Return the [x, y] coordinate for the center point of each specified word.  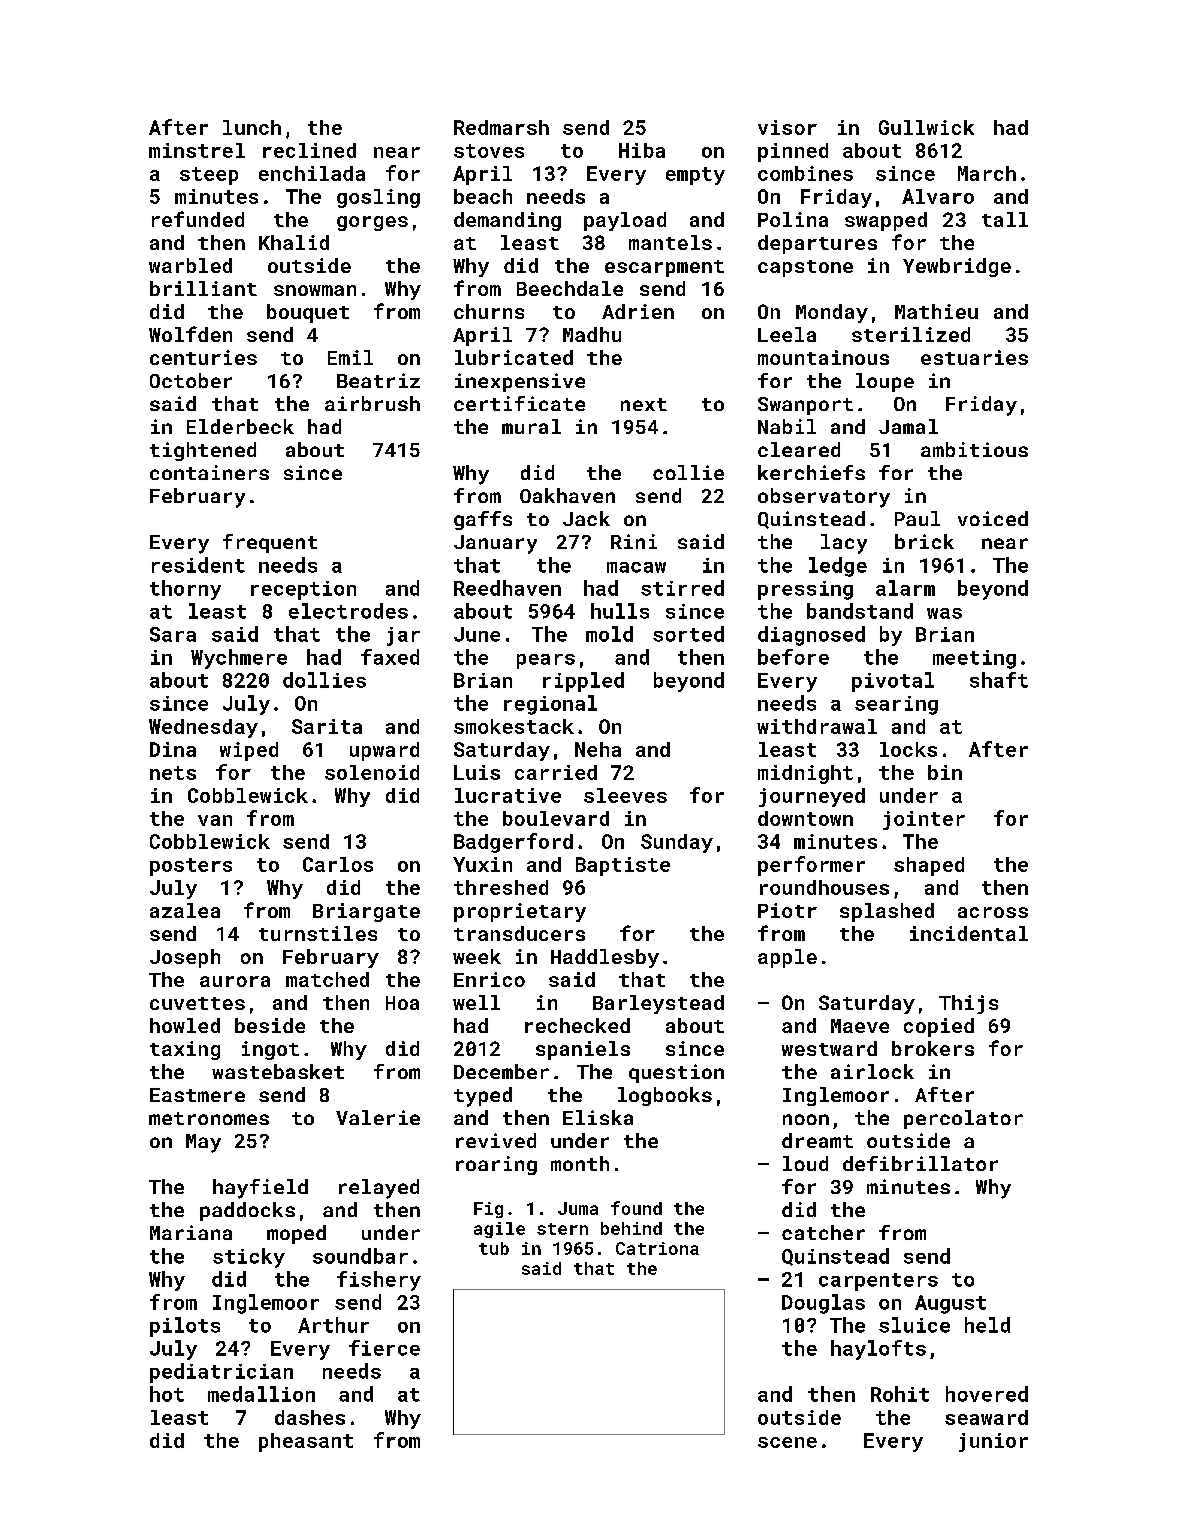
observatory [824, 498]
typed [483, 1097]
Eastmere [197, 1095]
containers [209, 472]
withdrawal [817, 726]
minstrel [197, 150]
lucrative [508, 795]
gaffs [483, 520]
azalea [185, 910]
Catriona [657, 1248]
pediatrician [221, 1373]
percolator [963, 1119]
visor [787, 127]
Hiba [642, 150]
